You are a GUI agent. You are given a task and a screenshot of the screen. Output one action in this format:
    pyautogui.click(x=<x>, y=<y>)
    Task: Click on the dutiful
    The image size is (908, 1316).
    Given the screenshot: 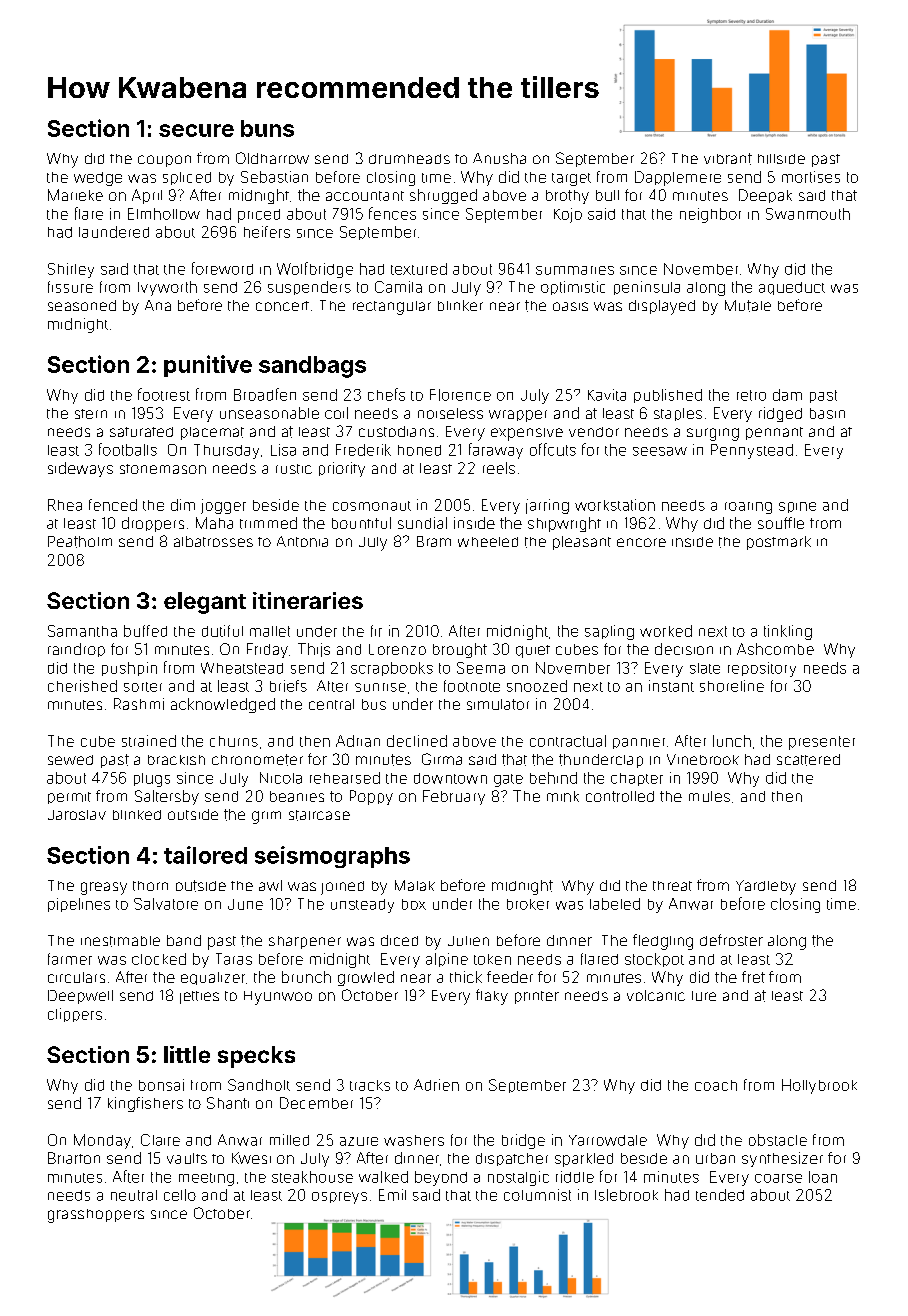 What is the action you would take?
    pyautogui.click(x=222, y=631)
